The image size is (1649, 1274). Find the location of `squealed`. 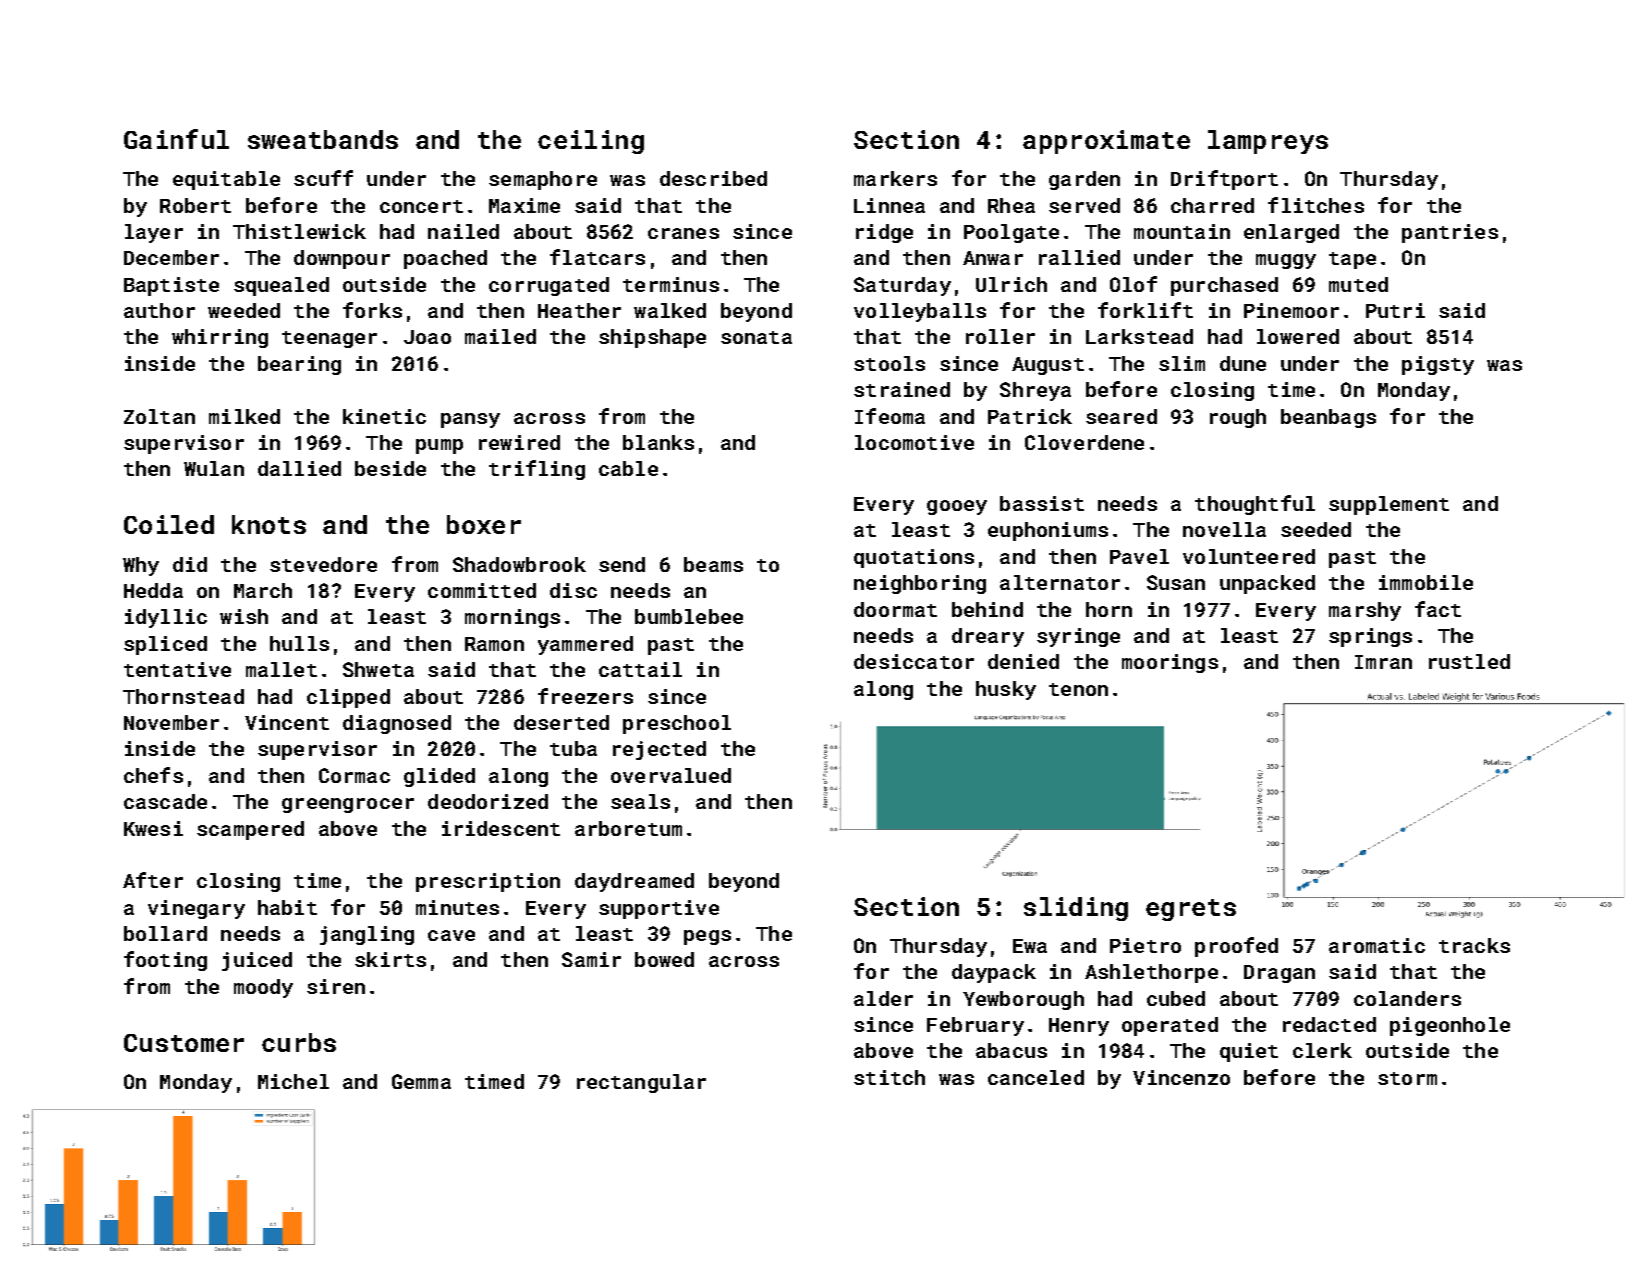

squealed is located at coordinates (281, 286).
